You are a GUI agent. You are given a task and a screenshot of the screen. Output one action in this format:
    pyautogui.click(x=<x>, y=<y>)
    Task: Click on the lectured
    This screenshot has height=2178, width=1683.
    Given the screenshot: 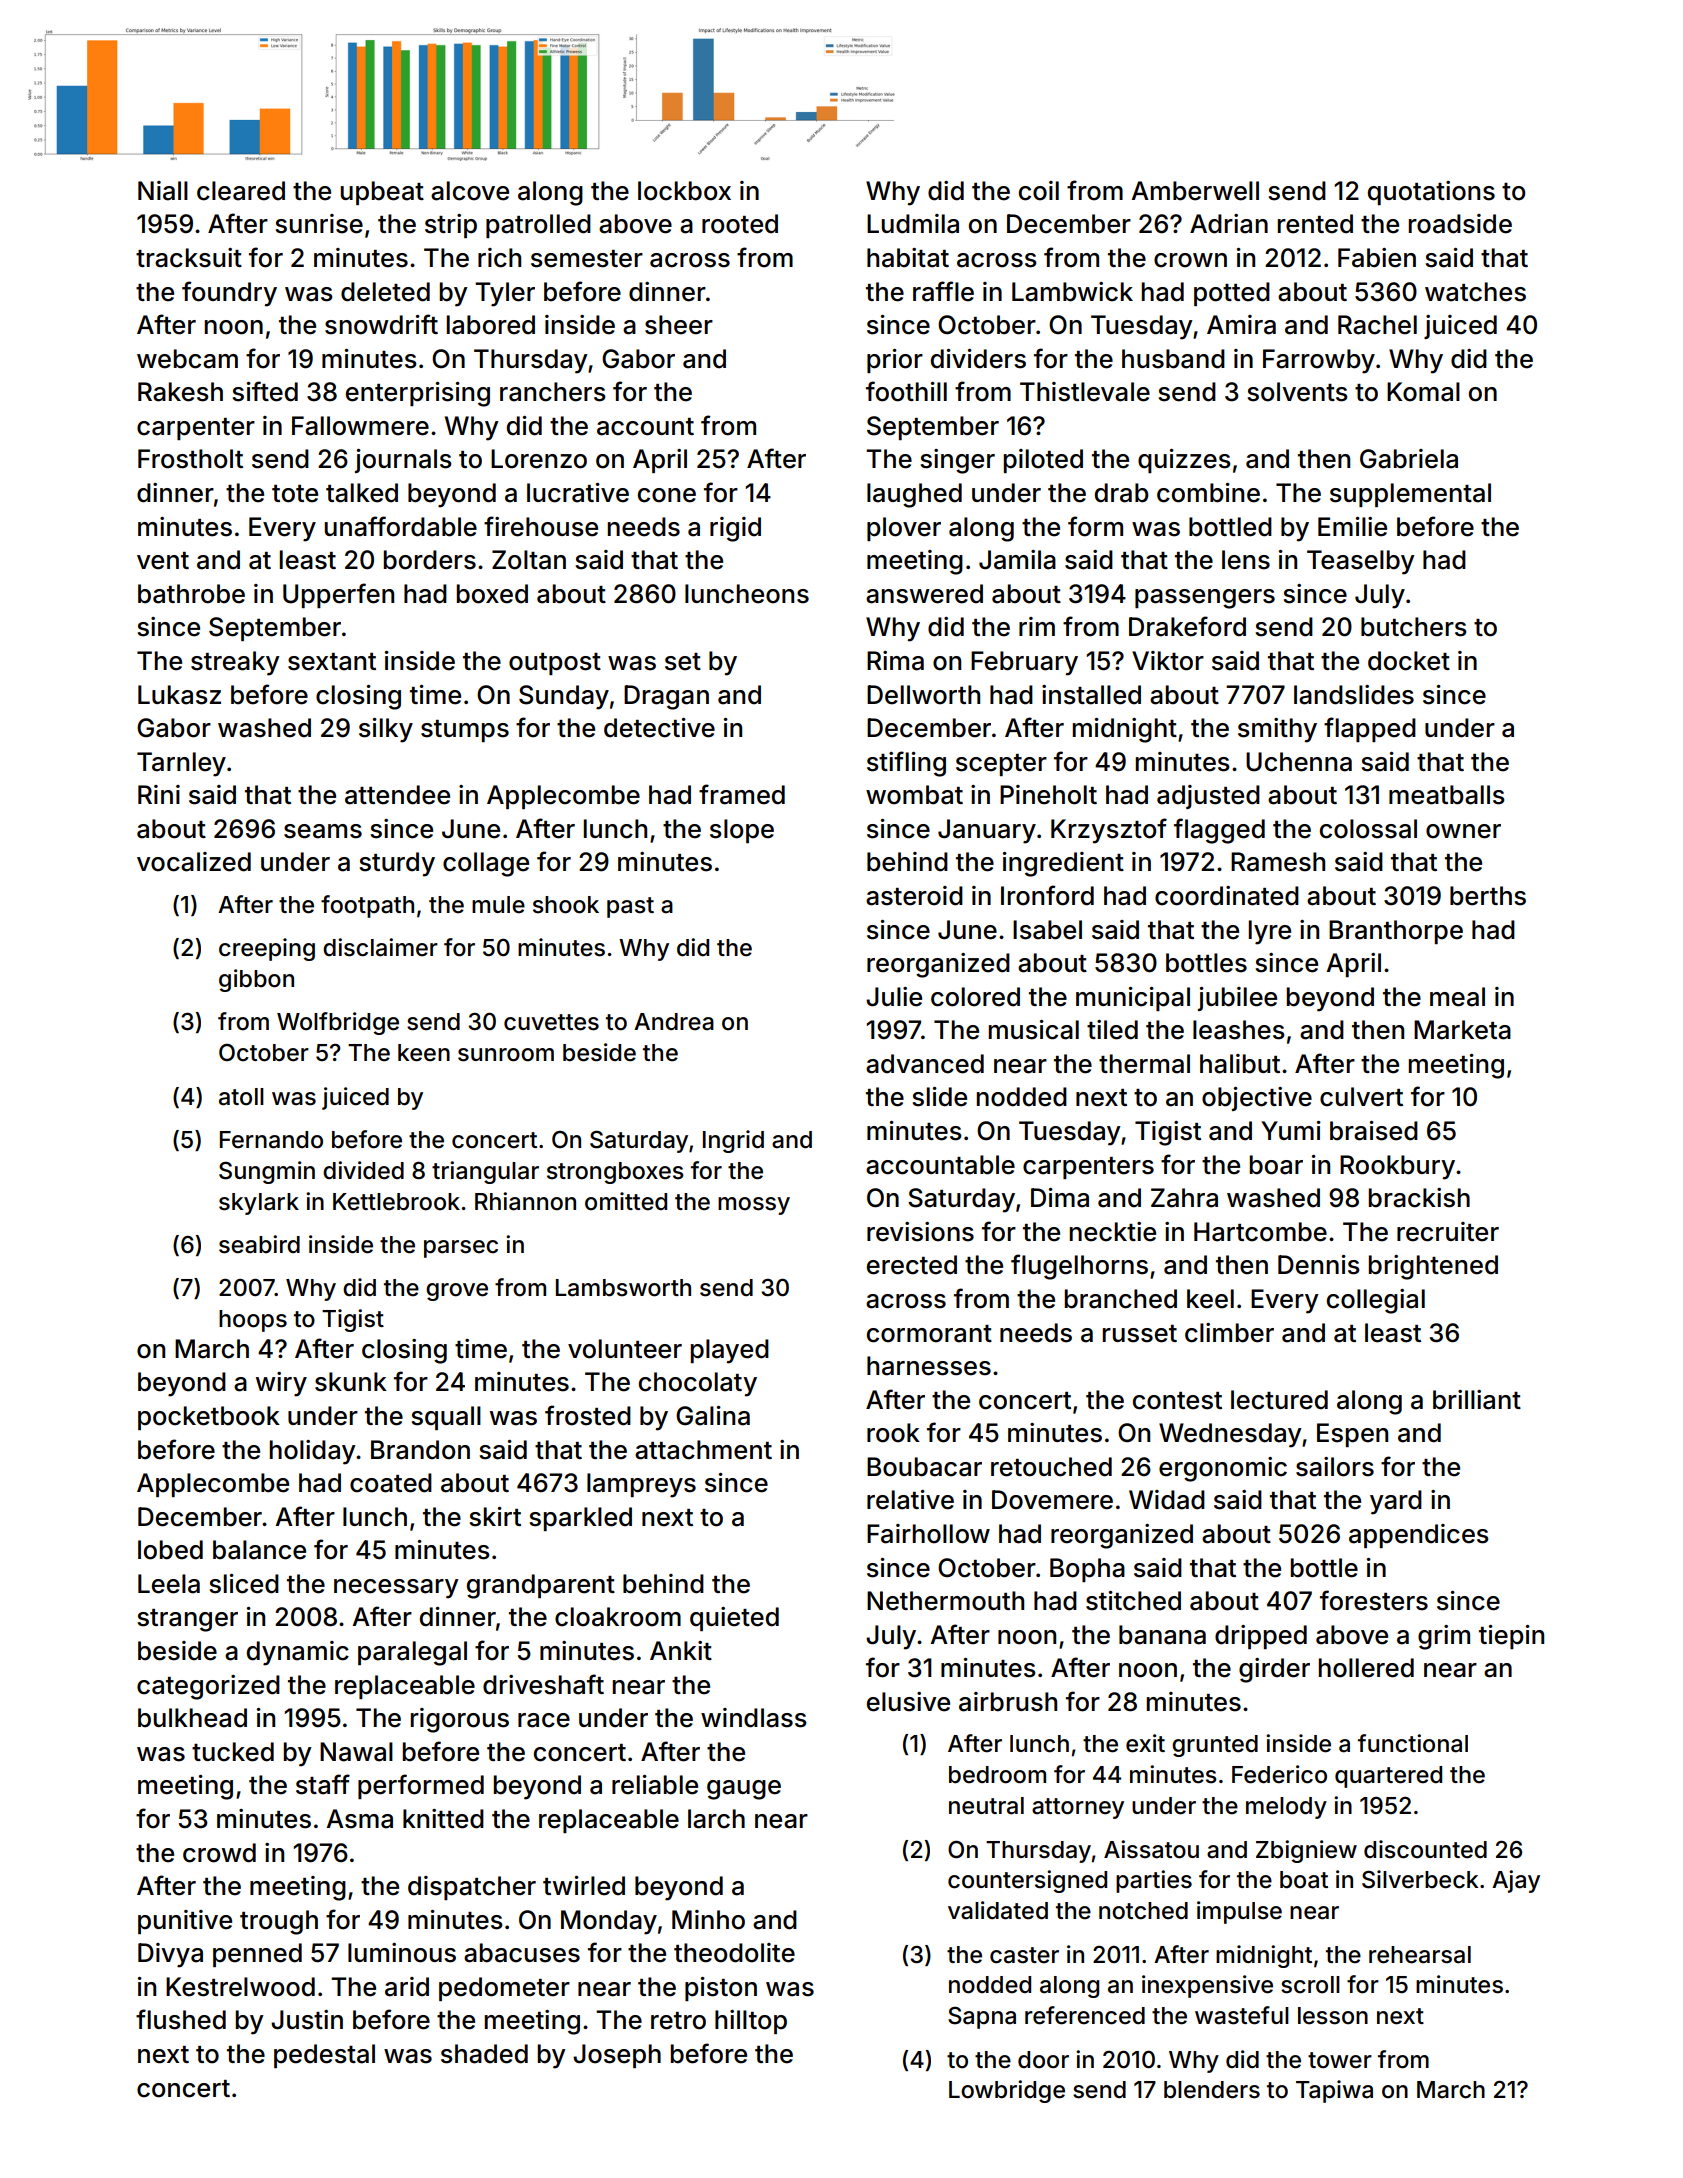 What is the action you would take?
    pyautogui.click(x=1279, y=1400)
